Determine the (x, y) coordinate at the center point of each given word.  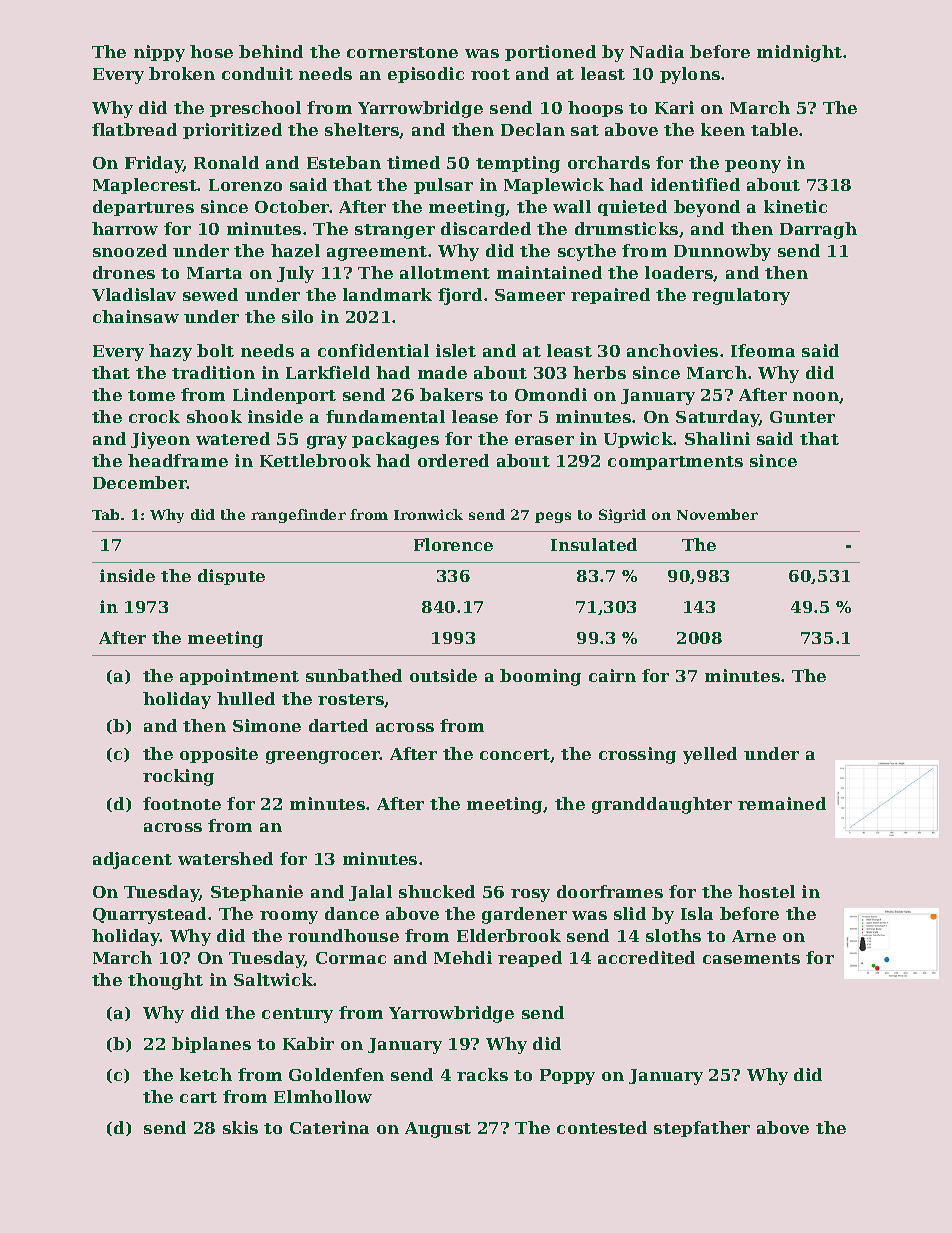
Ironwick (428, 514)
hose (211, 51)
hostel (766, 891)
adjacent (132, 860)
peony (753, 166)
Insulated (594, 544)
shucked (437, 891)
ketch (206, 1074)
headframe (178, 460)
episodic (426, 75)
